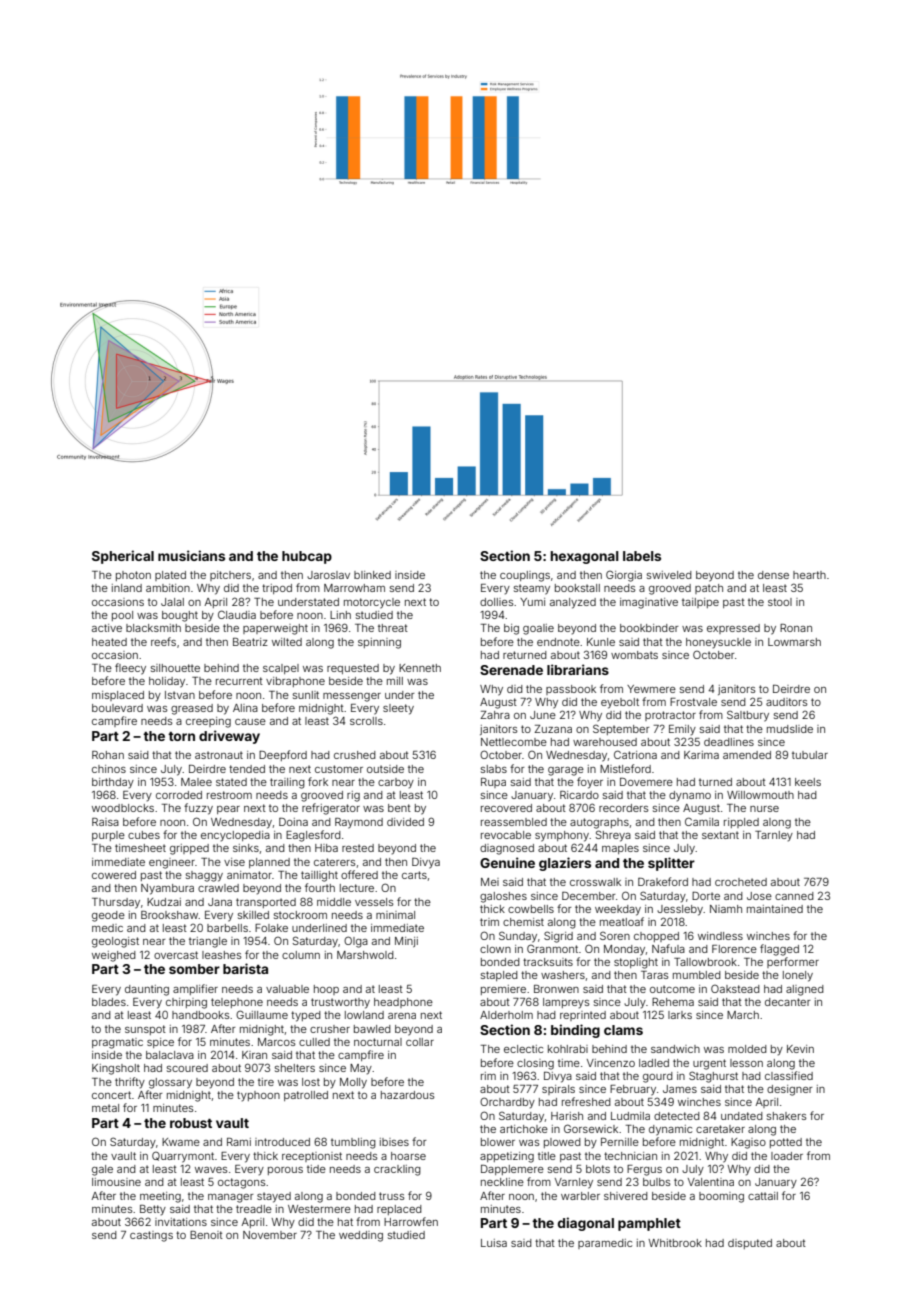 This screenshot has width=924, height=1308. I want to click on wedding, so click(361, 1236).
